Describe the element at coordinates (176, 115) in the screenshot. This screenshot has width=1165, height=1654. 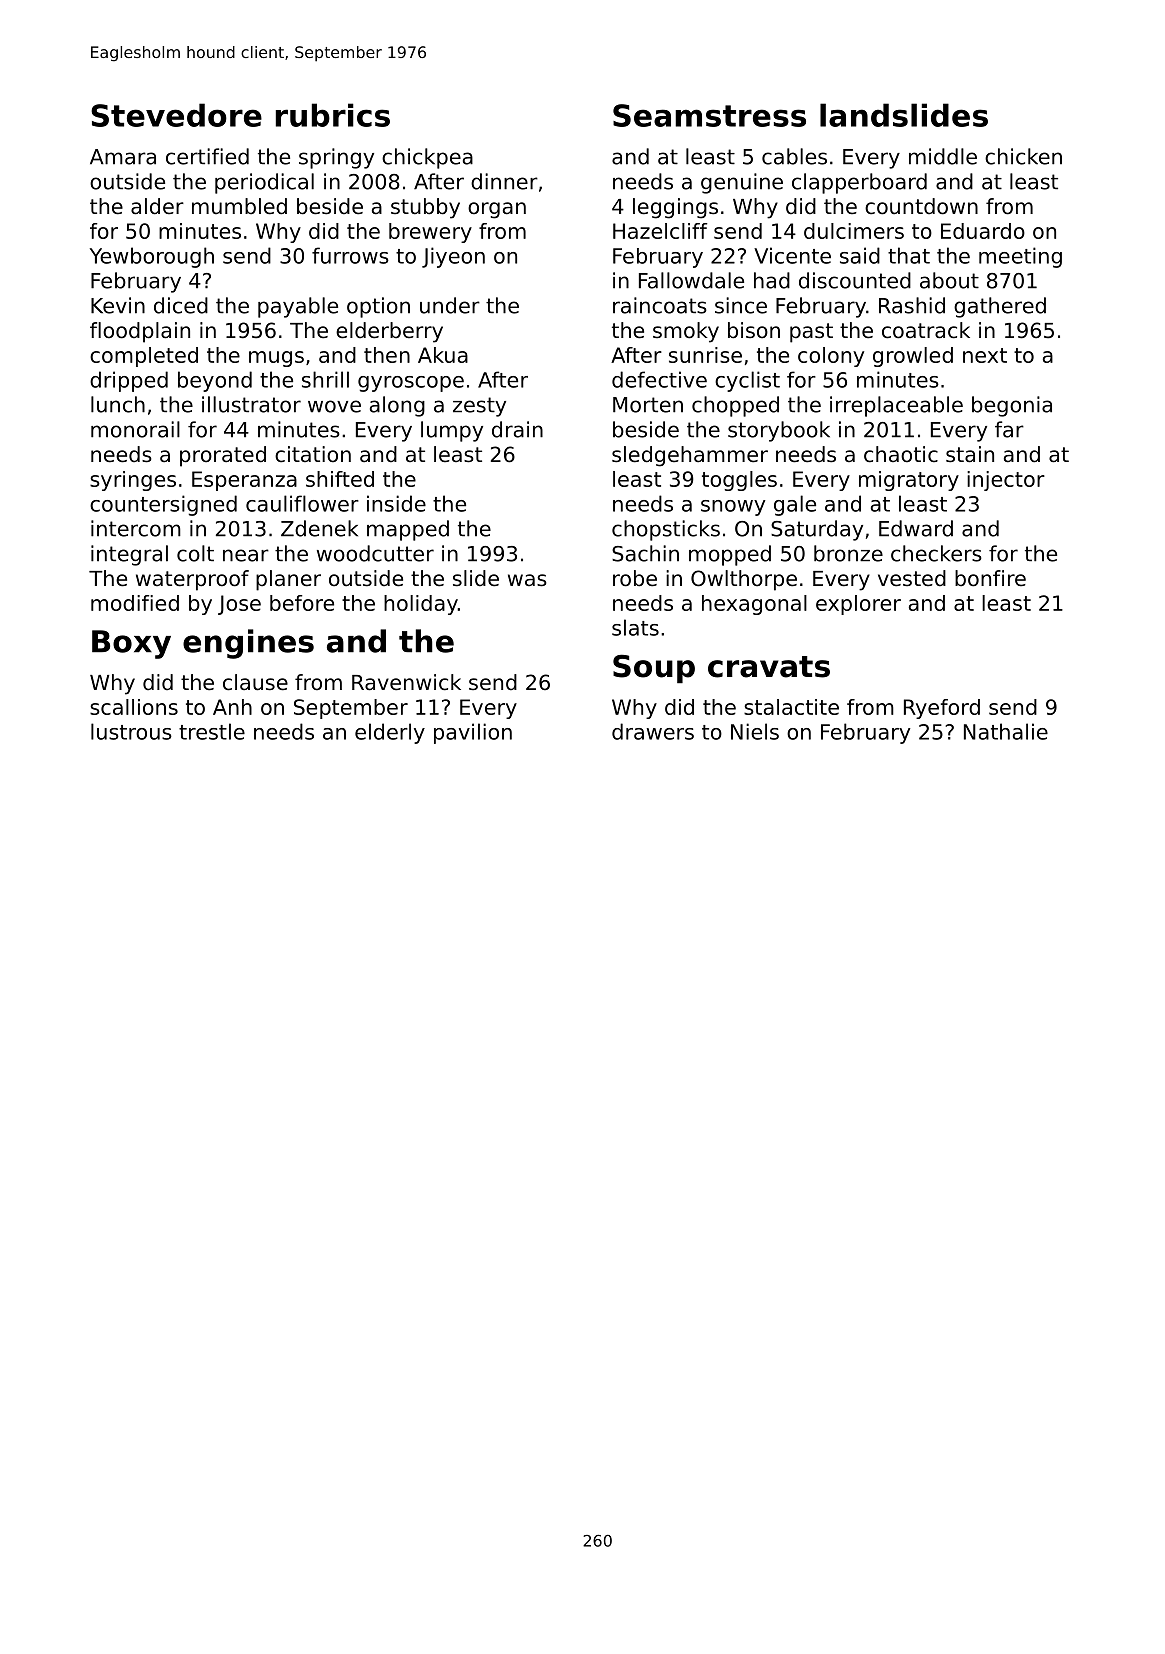
I see `Stevedore` at that location.
